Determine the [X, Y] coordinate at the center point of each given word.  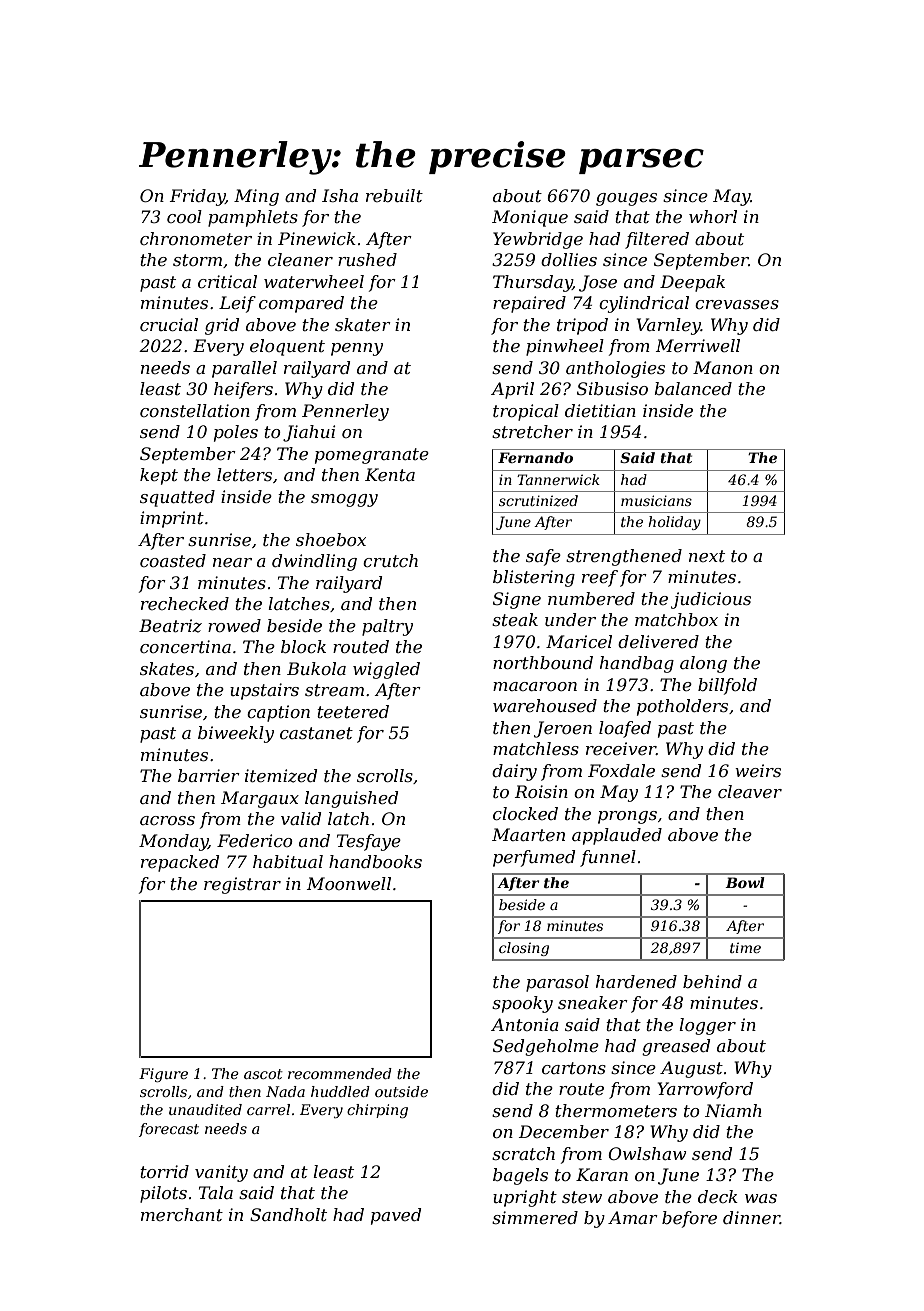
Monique [530, 218]
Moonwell [349, 883]
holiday [674, 523]
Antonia [525, 1024]
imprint [172, 519]
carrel [268, 1109]
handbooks [375, 861]
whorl [713, 216]
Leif [237, 304]
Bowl [745, 882]
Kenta [390, 474]
